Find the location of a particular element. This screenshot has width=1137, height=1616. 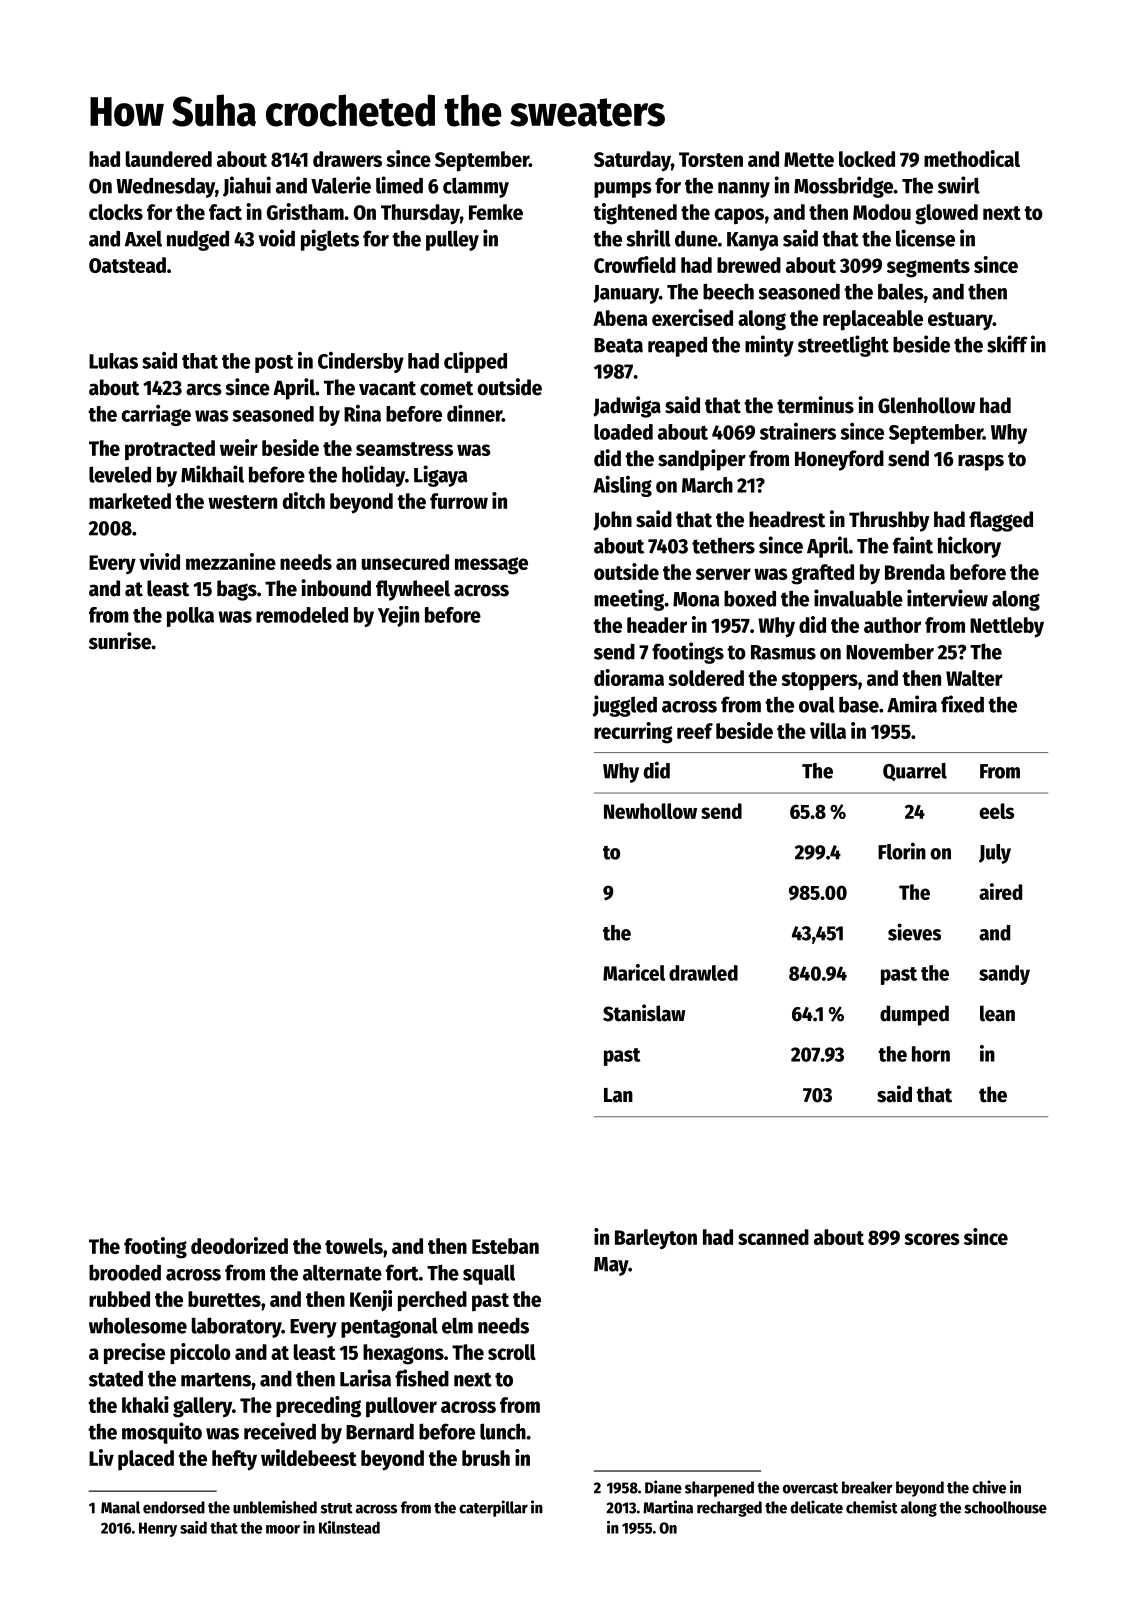

Ligaya is located at coordinates (441, 476).
